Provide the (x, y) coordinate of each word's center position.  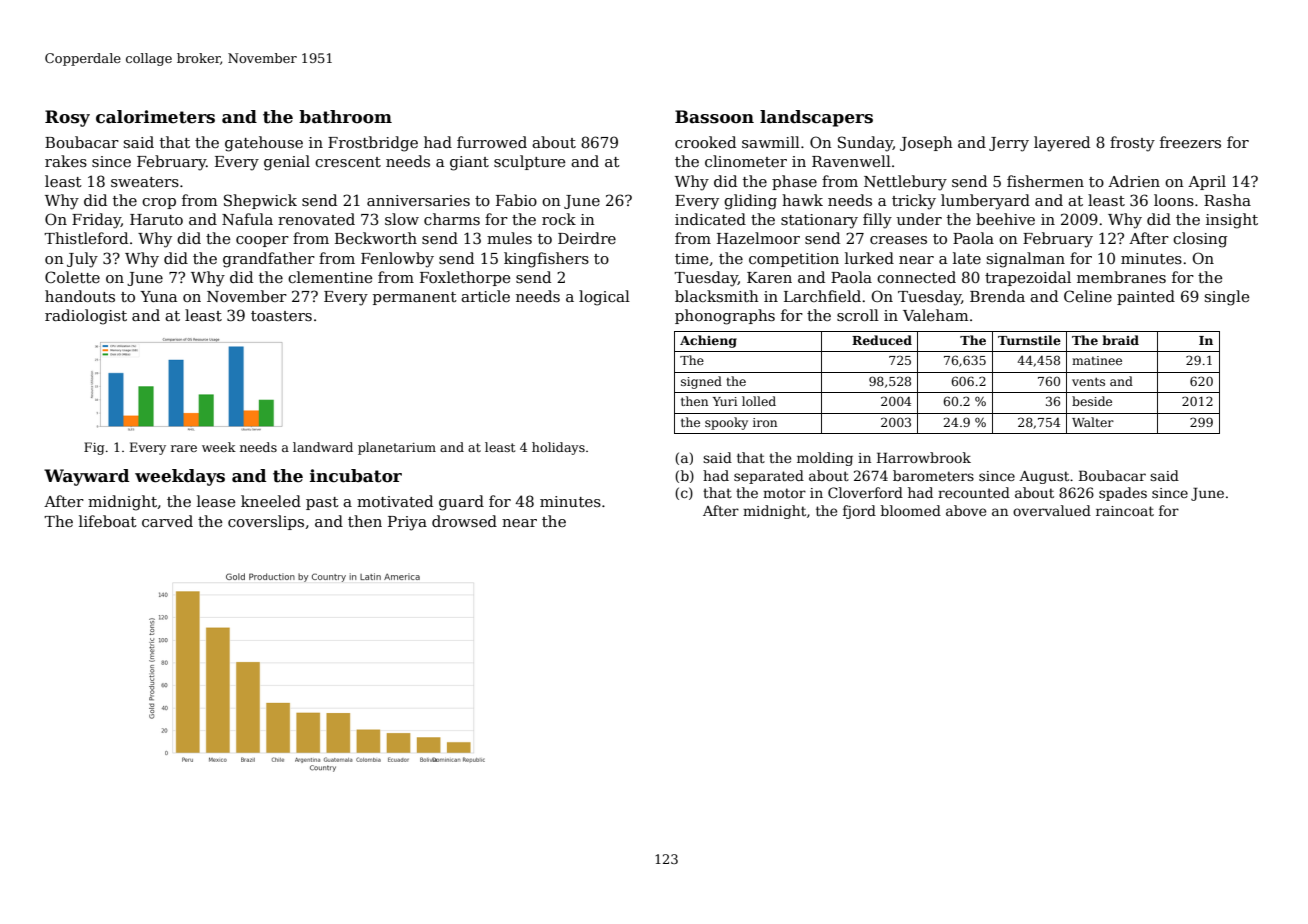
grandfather (269, 260)
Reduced (882, 340)
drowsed (464, 521)
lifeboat (108, 521)
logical (604, 298)
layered (1062, 144)
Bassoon (714, 117)
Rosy (67, 118)
